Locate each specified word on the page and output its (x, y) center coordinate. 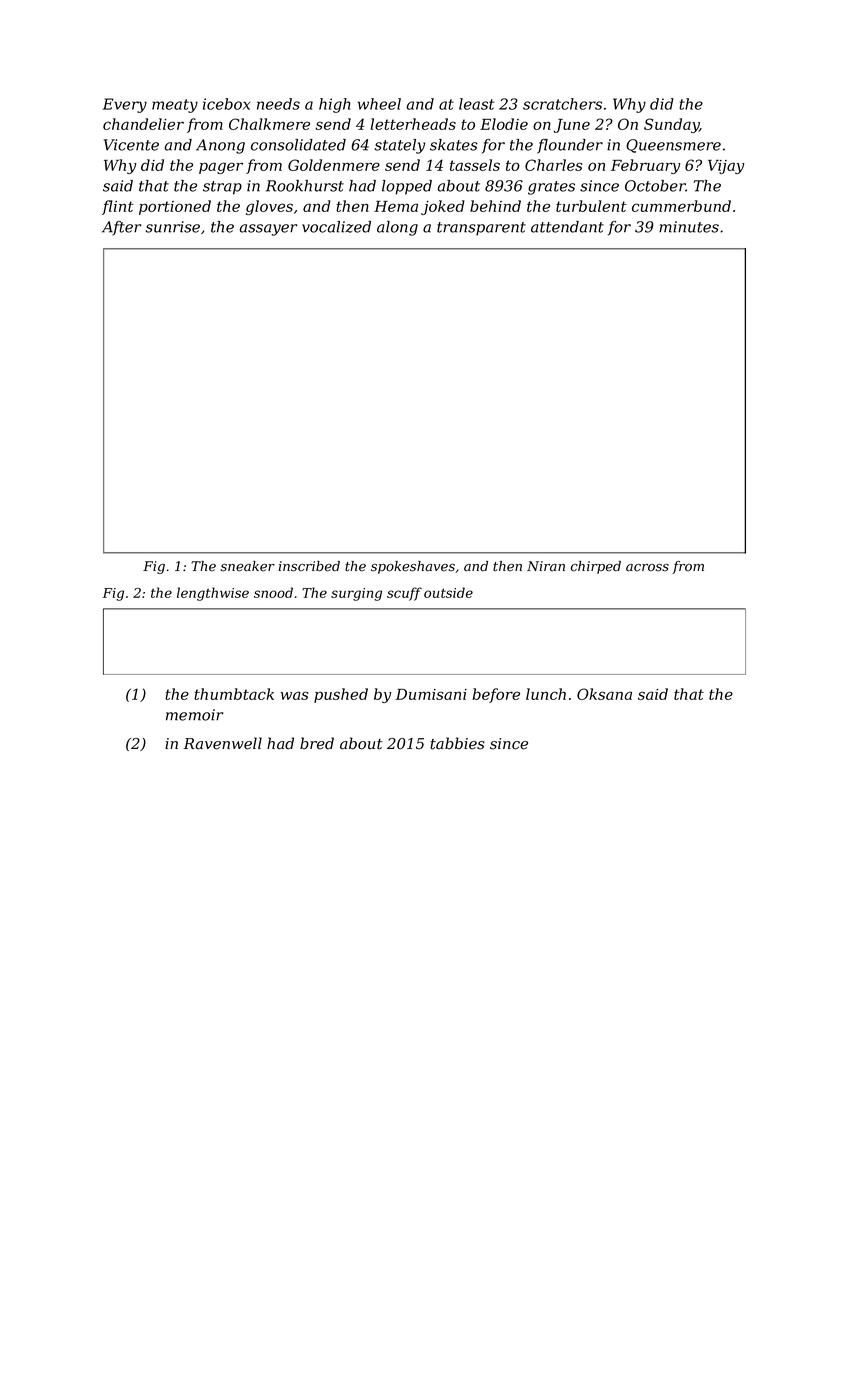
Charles (554, 165)
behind (495, 206)
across (647, 568)
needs (278, 104)
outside (448, 592)
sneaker (248, 566)
